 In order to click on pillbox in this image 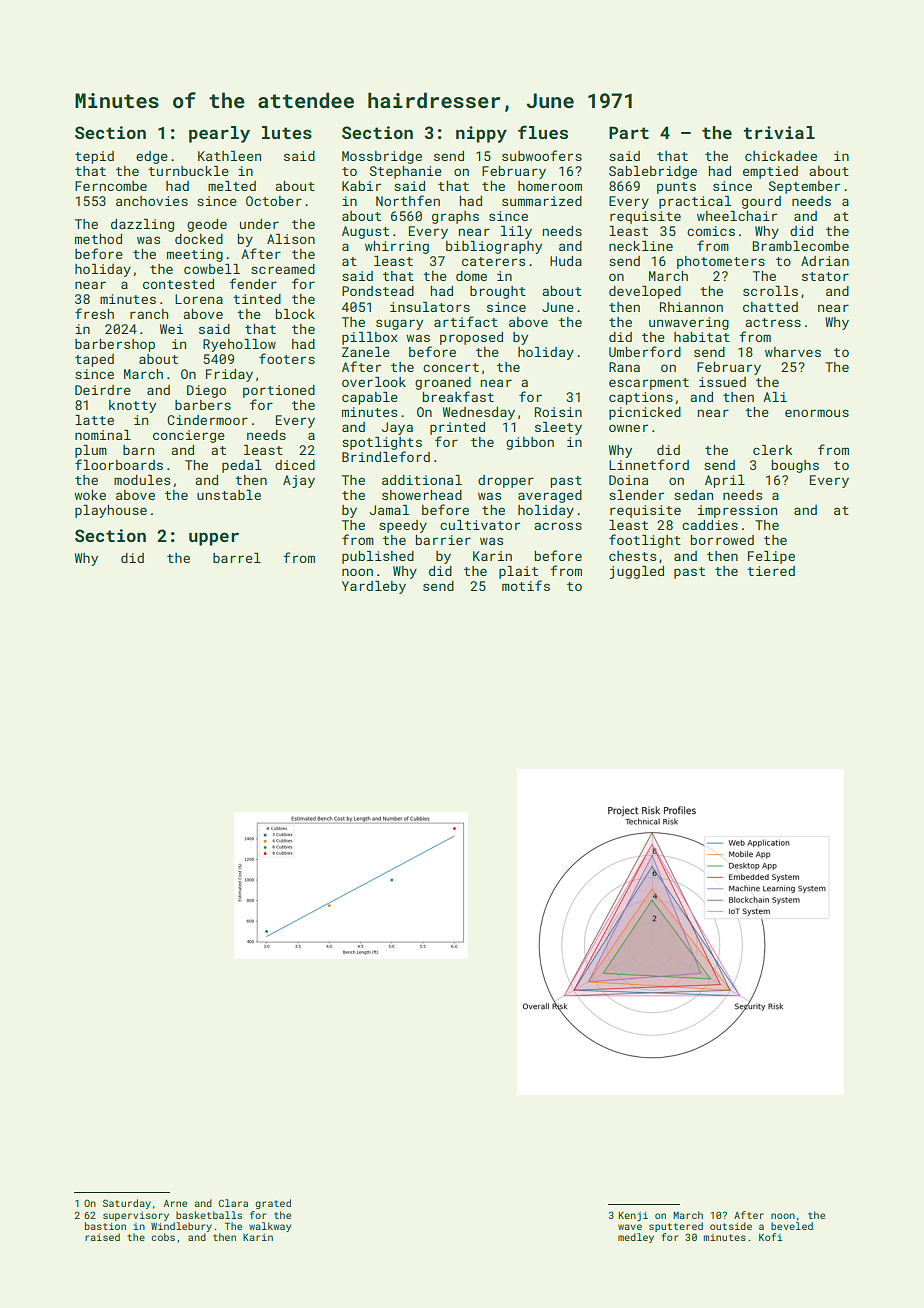, I will do `click(370, 338)`.
